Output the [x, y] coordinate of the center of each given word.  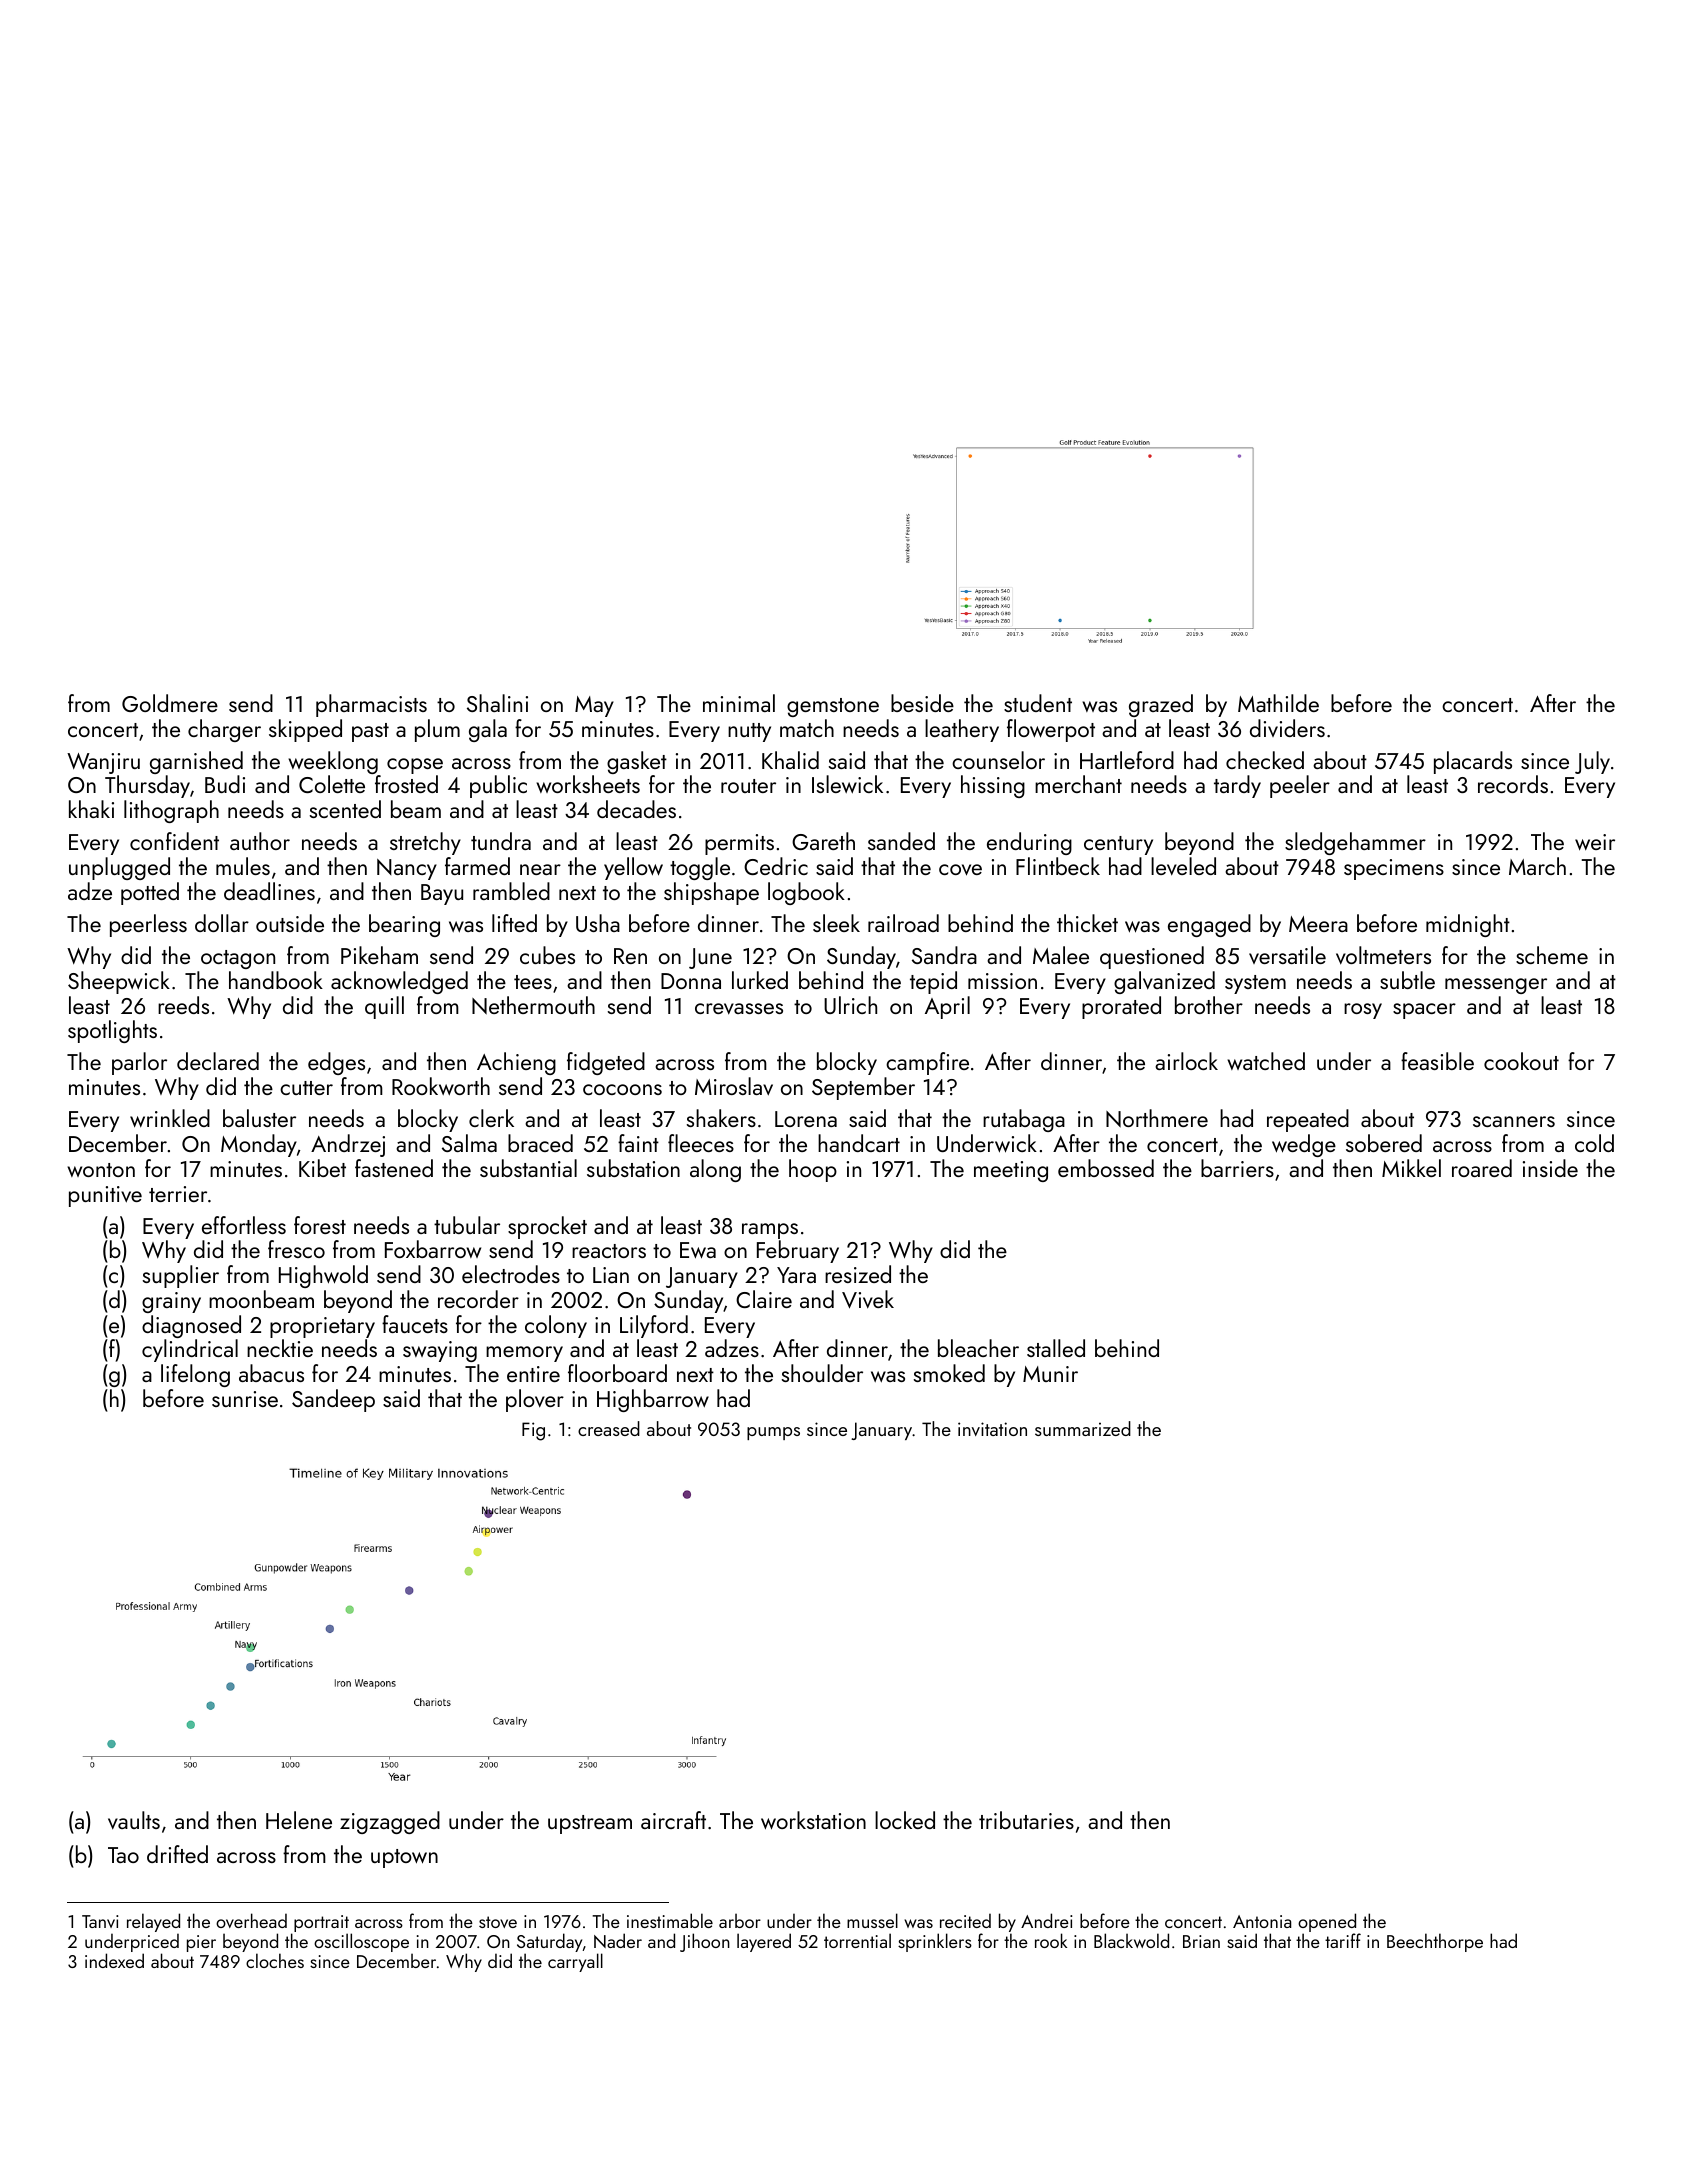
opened [1328, 1923]
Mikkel [1411, 1168]
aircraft [673, 1820]
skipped [305, 730]
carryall [575, 1963]
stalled [1056, 1348]
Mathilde [1278, 703]
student [1038, 703]
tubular [467, 1225]
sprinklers [935, 1942]
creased [609, 1428]
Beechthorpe [1435, 1942]
